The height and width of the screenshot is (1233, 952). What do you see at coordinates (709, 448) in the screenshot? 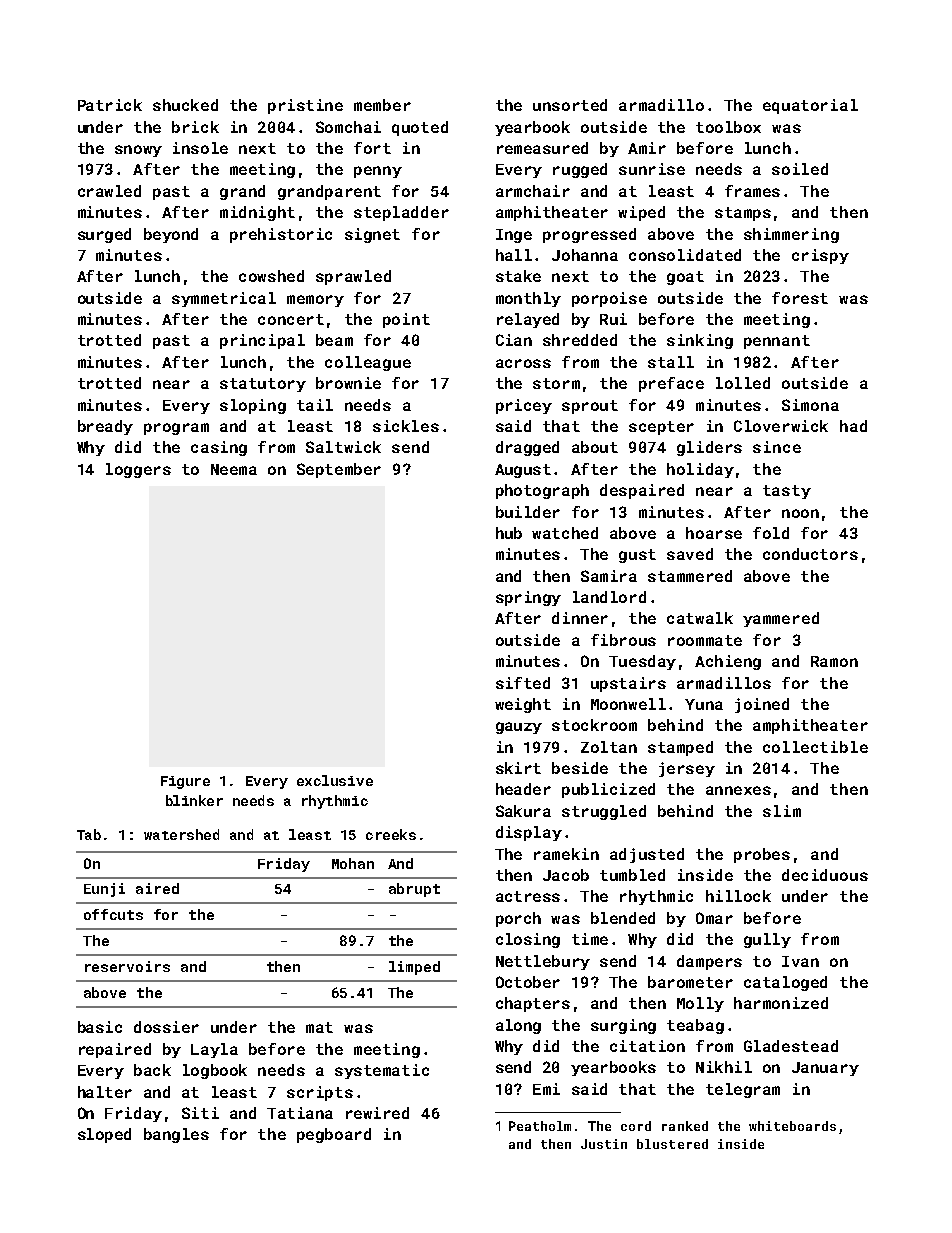
I see `gliders` at bounding box center [709, 448].
